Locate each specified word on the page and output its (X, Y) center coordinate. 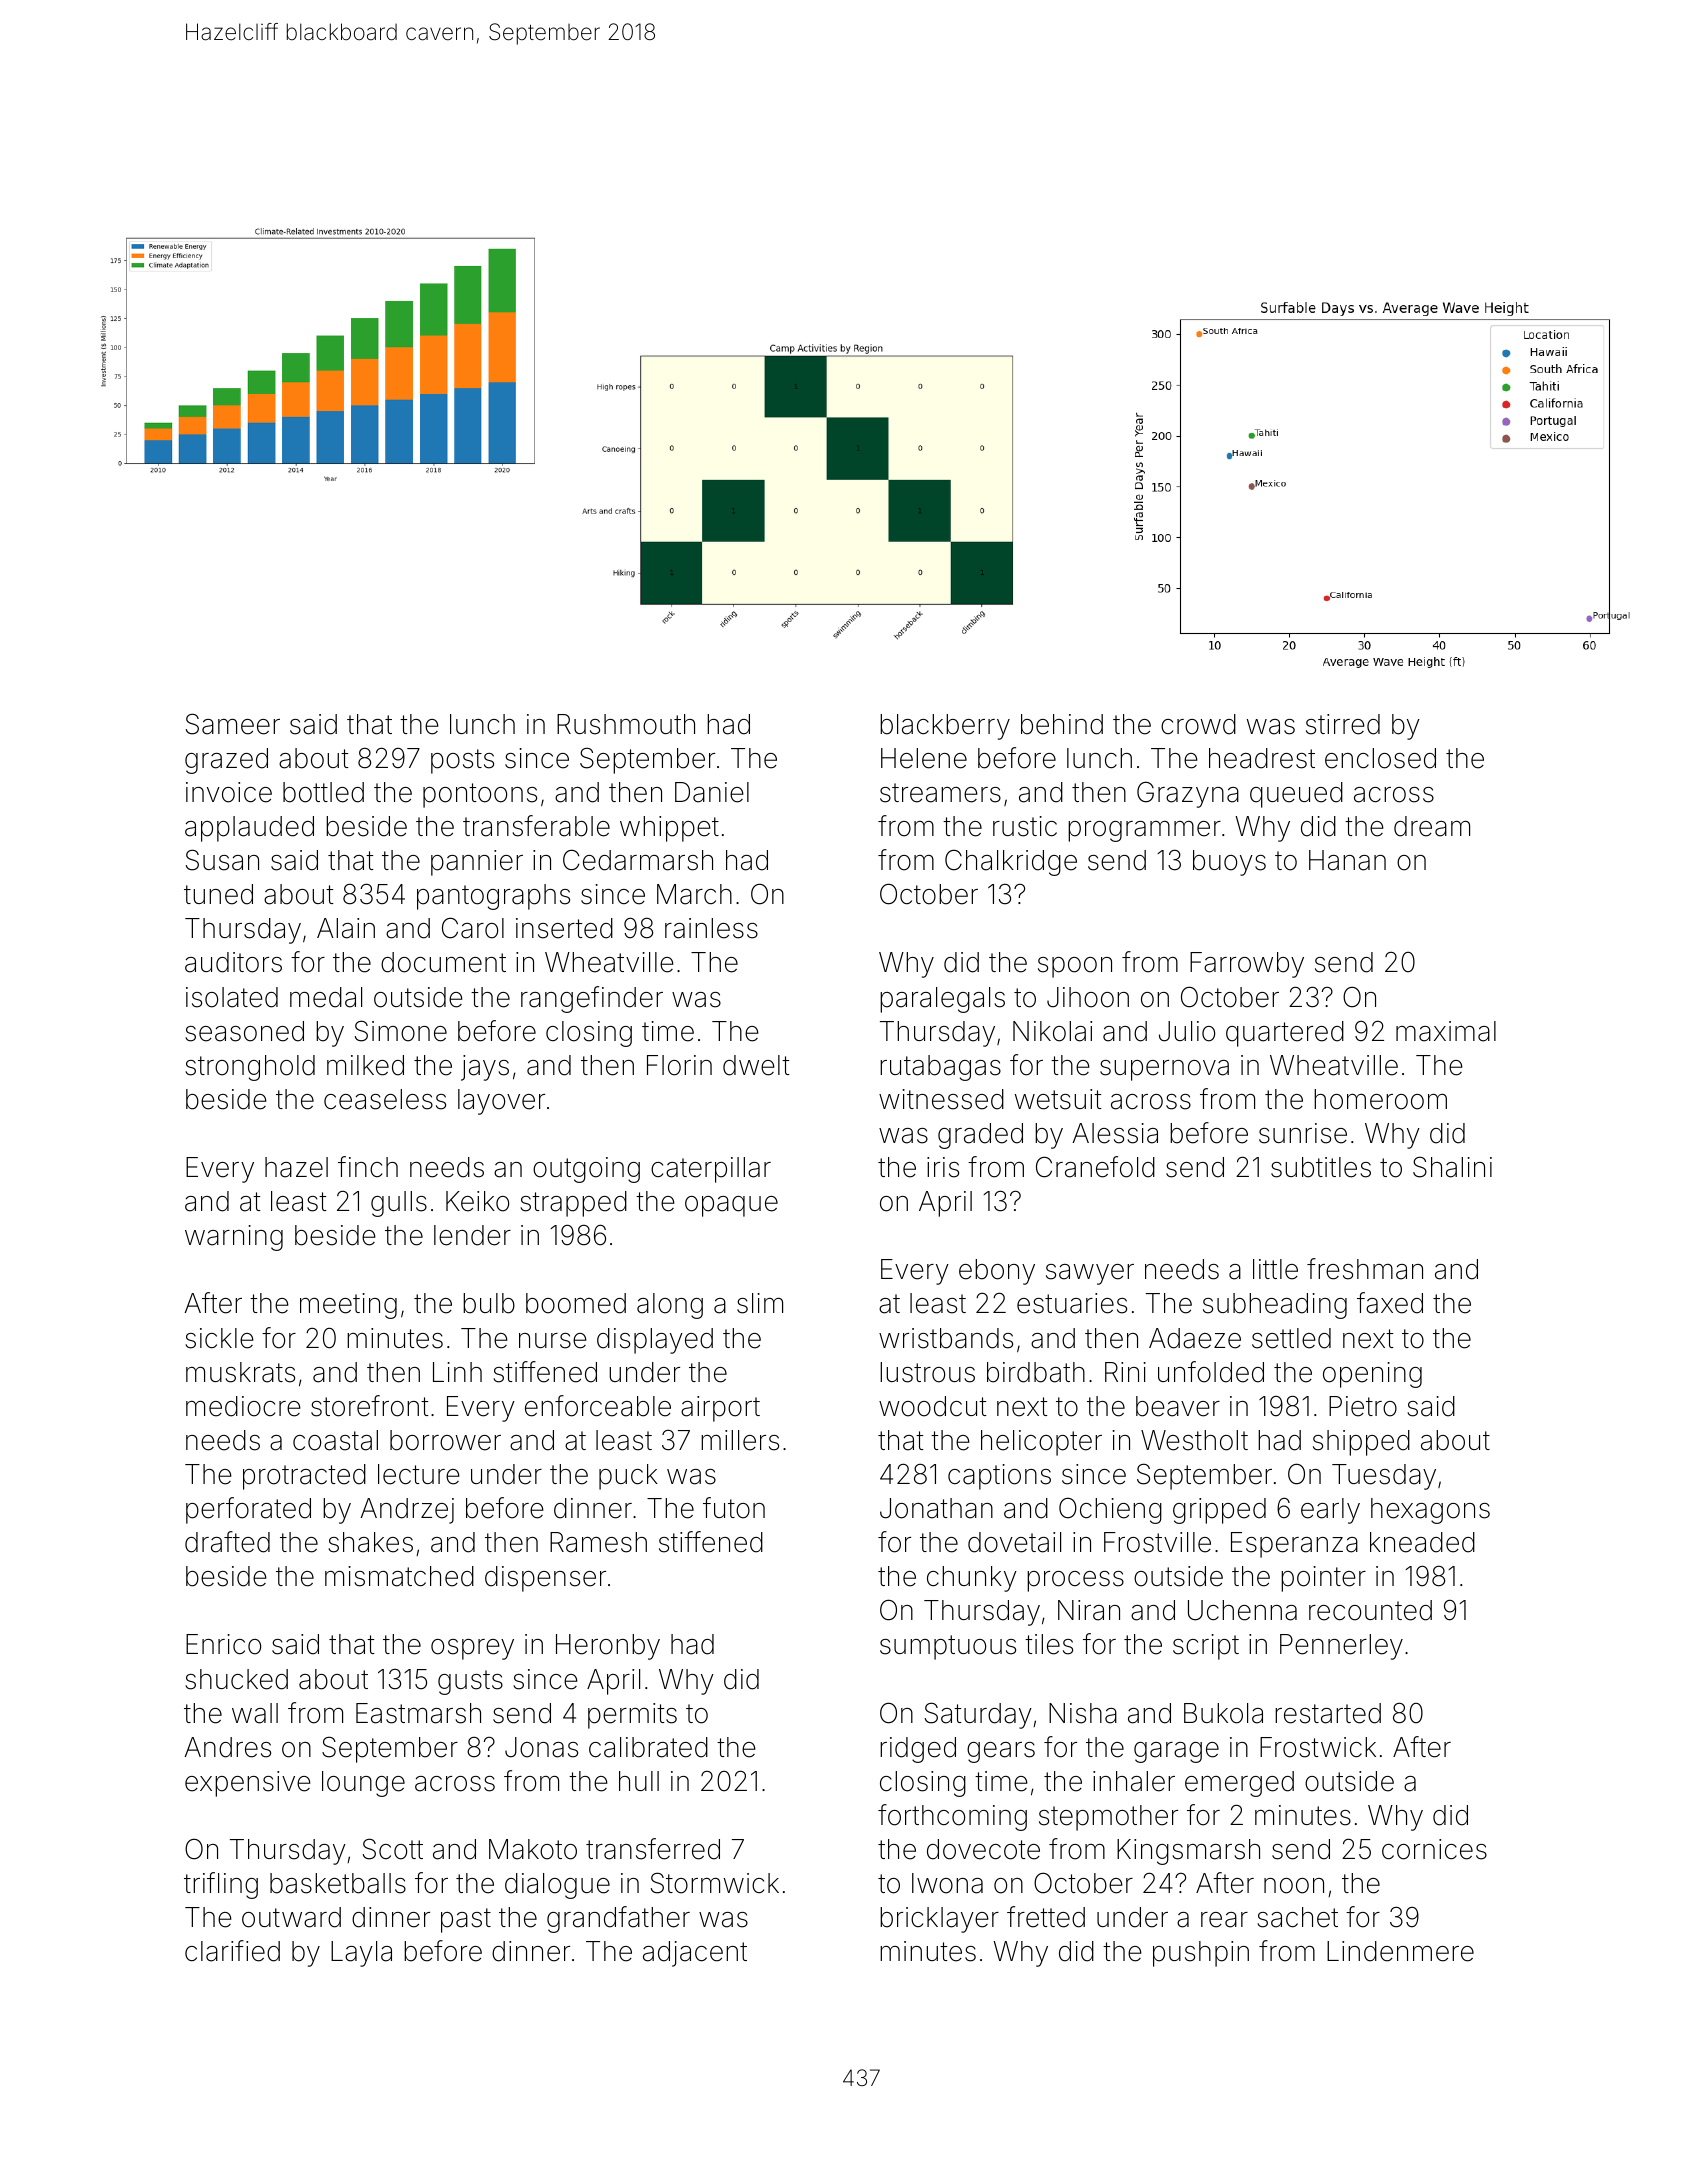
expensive (248, 1784)
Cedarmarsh (638, 860)
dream (1432, 826)
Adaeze (1195, 1338)
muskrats (240, 1372)
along (670, 1306)
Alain (346, 928)
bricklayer (939, 1920)
